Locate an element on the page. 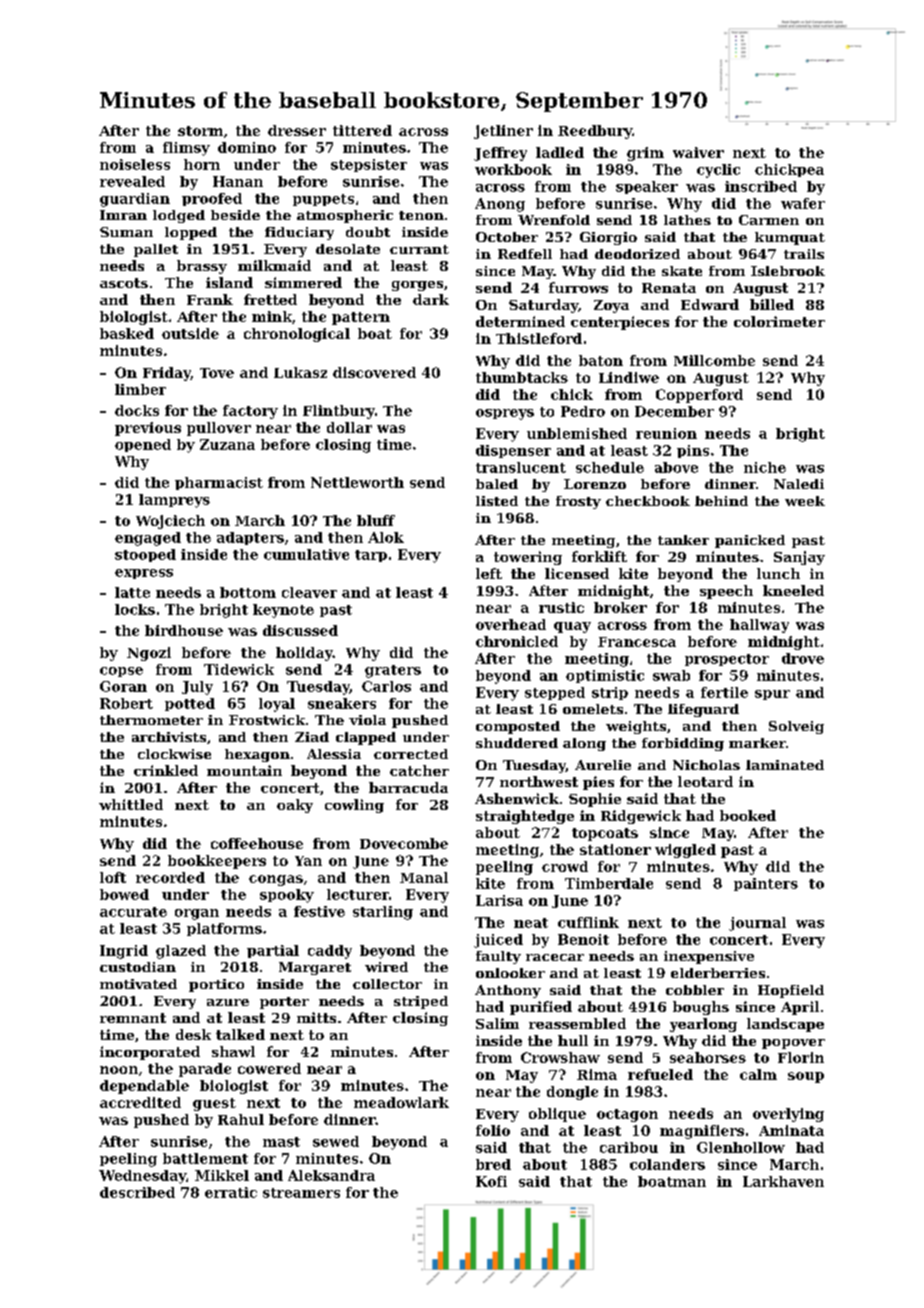 The width and height of the document is (924, 1308). mast is located at coordinates (281, 1142).
